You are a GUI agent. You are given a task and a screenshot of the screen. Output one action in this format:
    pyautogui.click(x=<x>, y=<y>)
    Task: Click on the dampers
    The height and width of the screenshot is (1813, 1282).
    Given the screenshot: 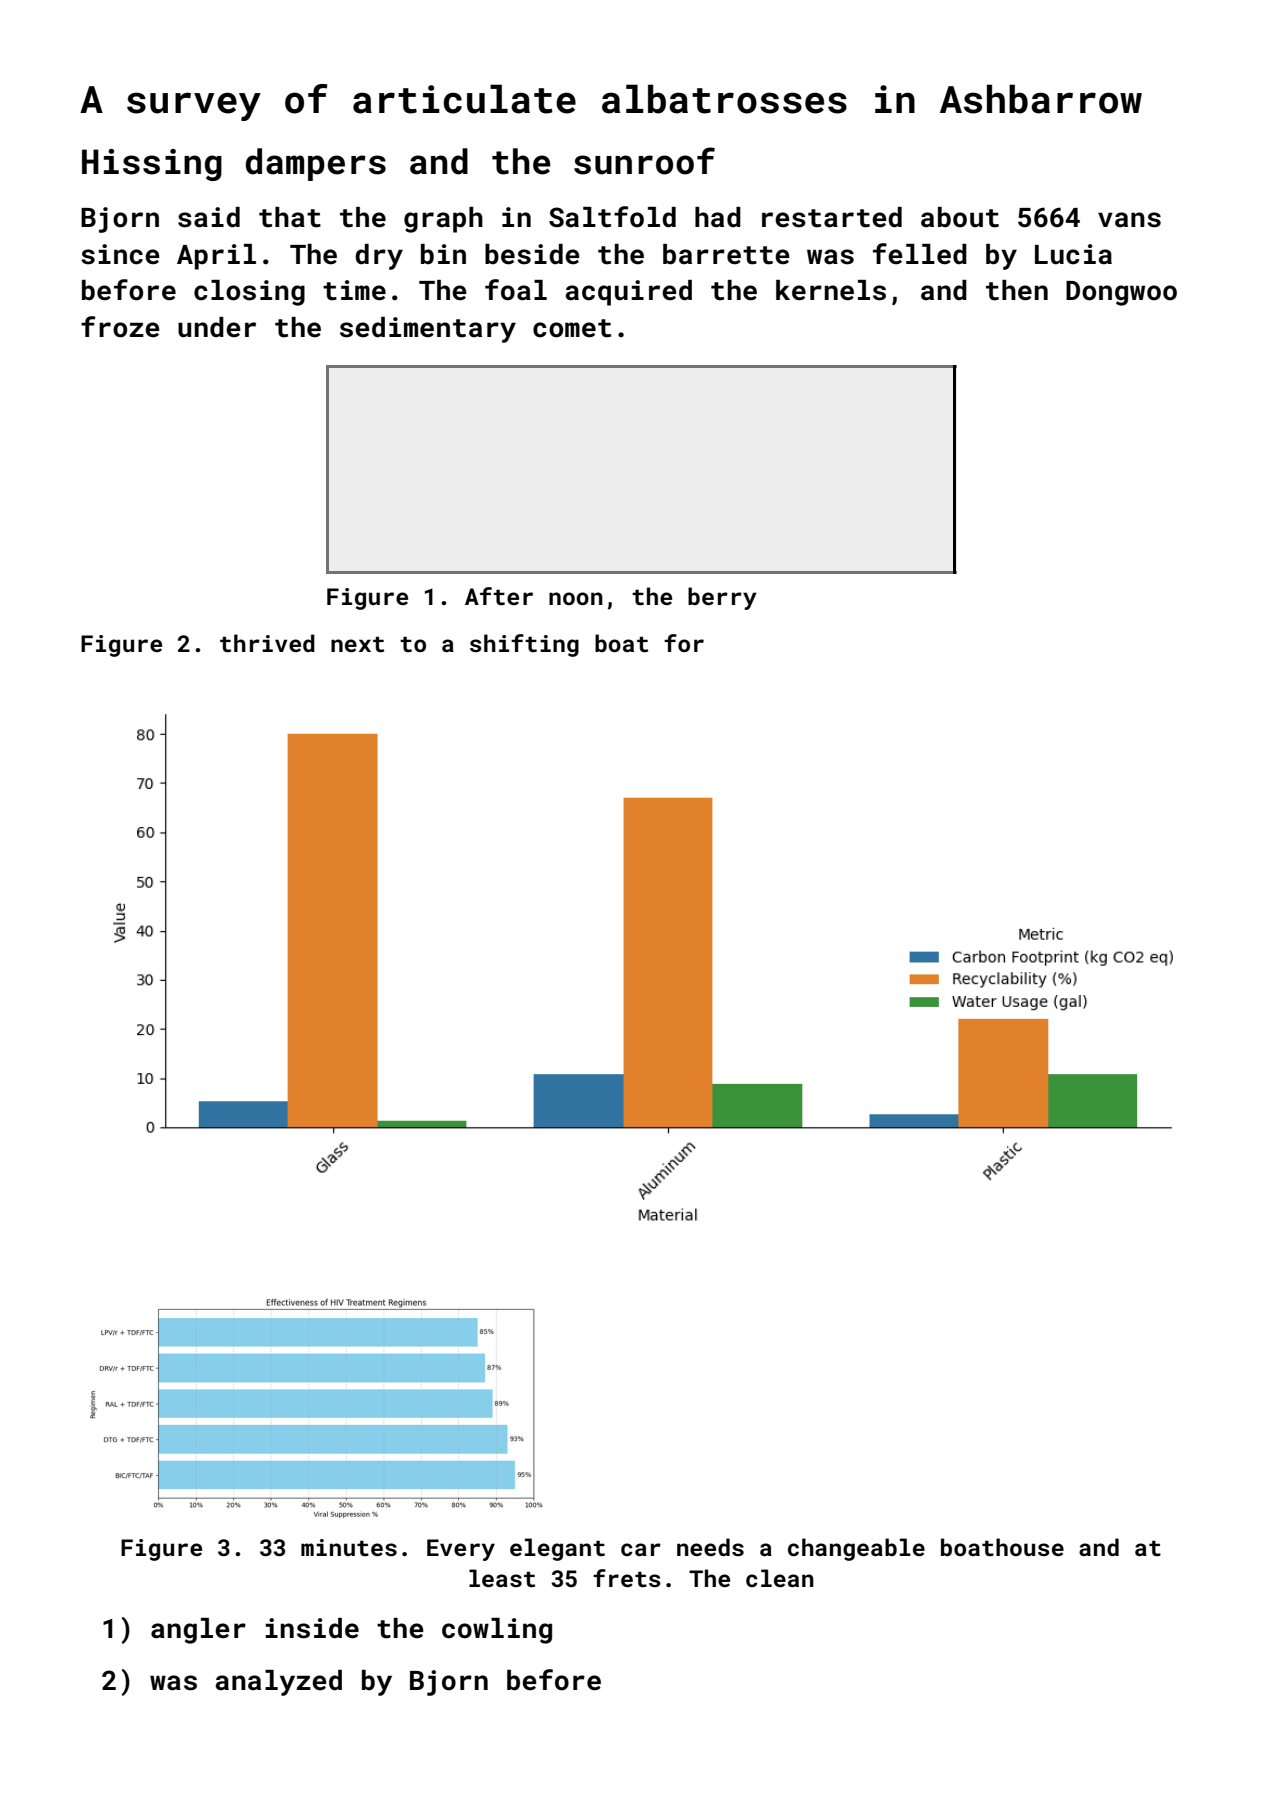 What is the action you would take?
    pyautogui.click(x=316, y=164)
